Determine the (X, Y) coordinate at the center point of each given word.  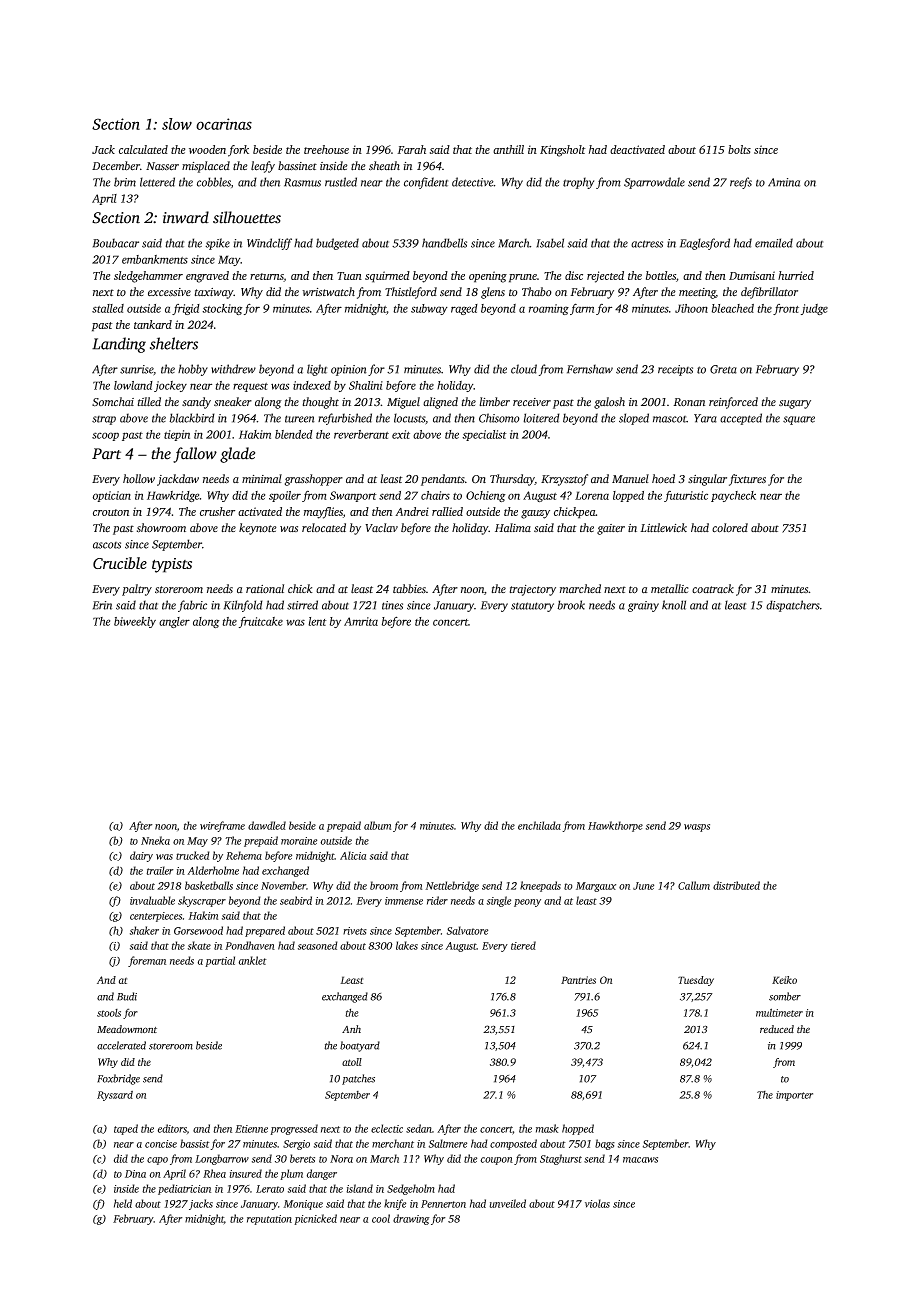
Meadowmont (127, 1029)
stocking (222, 309)
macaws (640, 1160)
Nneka (155, 840)
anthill (508, 149)
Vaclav (381, 528)
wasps (697, 828)
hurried (796, 275)
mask (547, 1128)
